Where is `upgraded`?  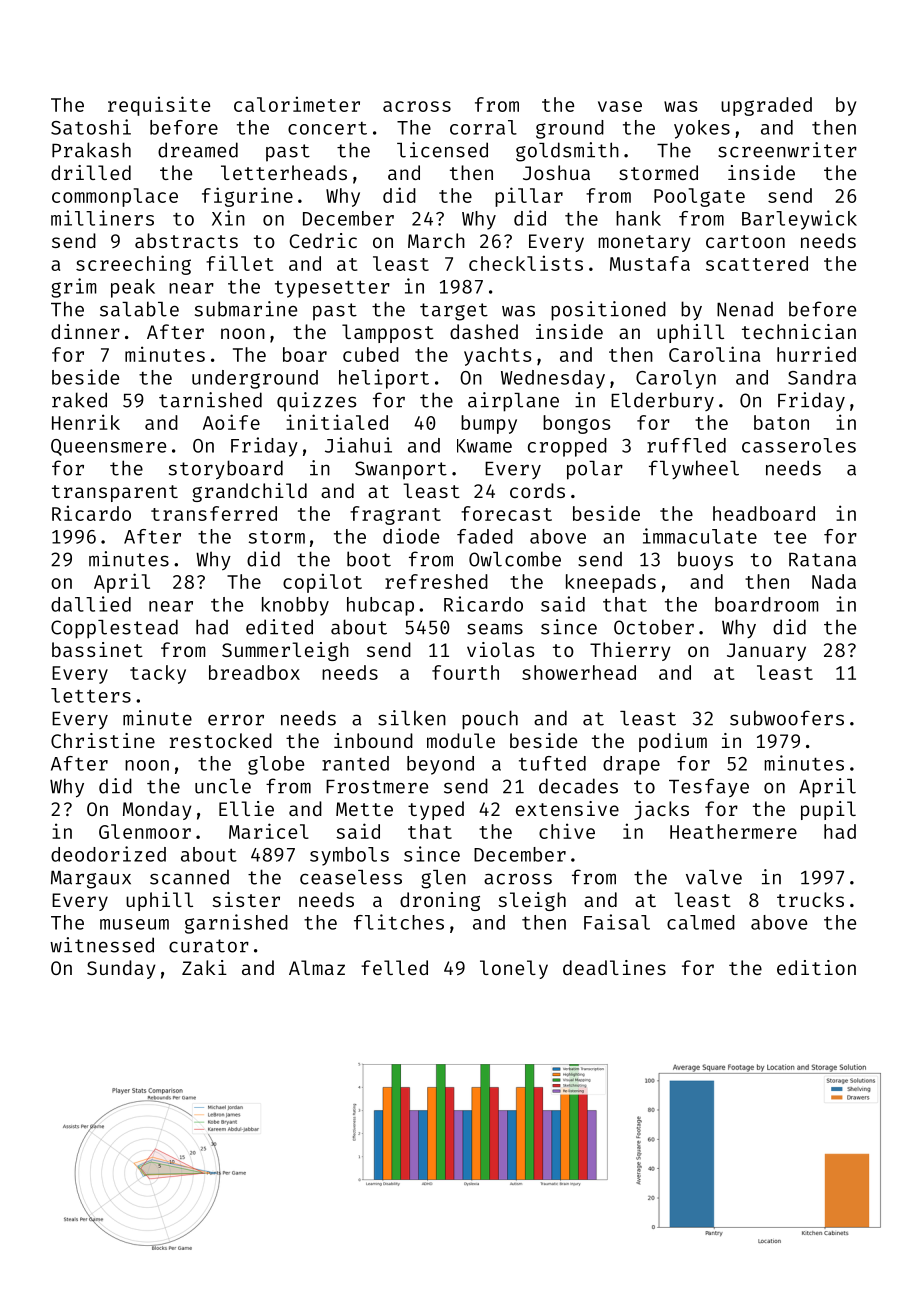
upgraded is located at coordinates (766, 106).
